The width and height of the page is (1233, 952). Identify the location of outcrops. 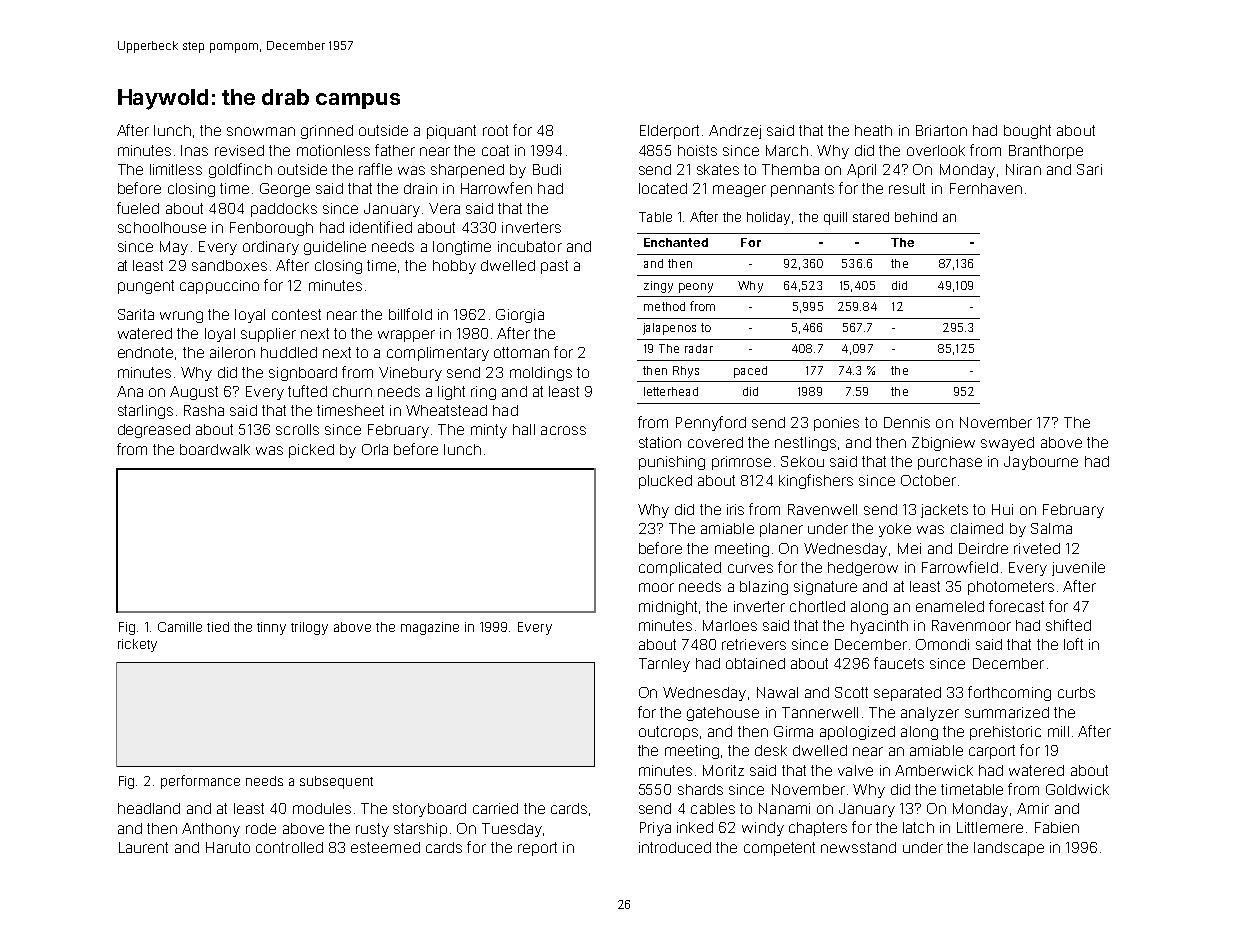
(668, 733).
